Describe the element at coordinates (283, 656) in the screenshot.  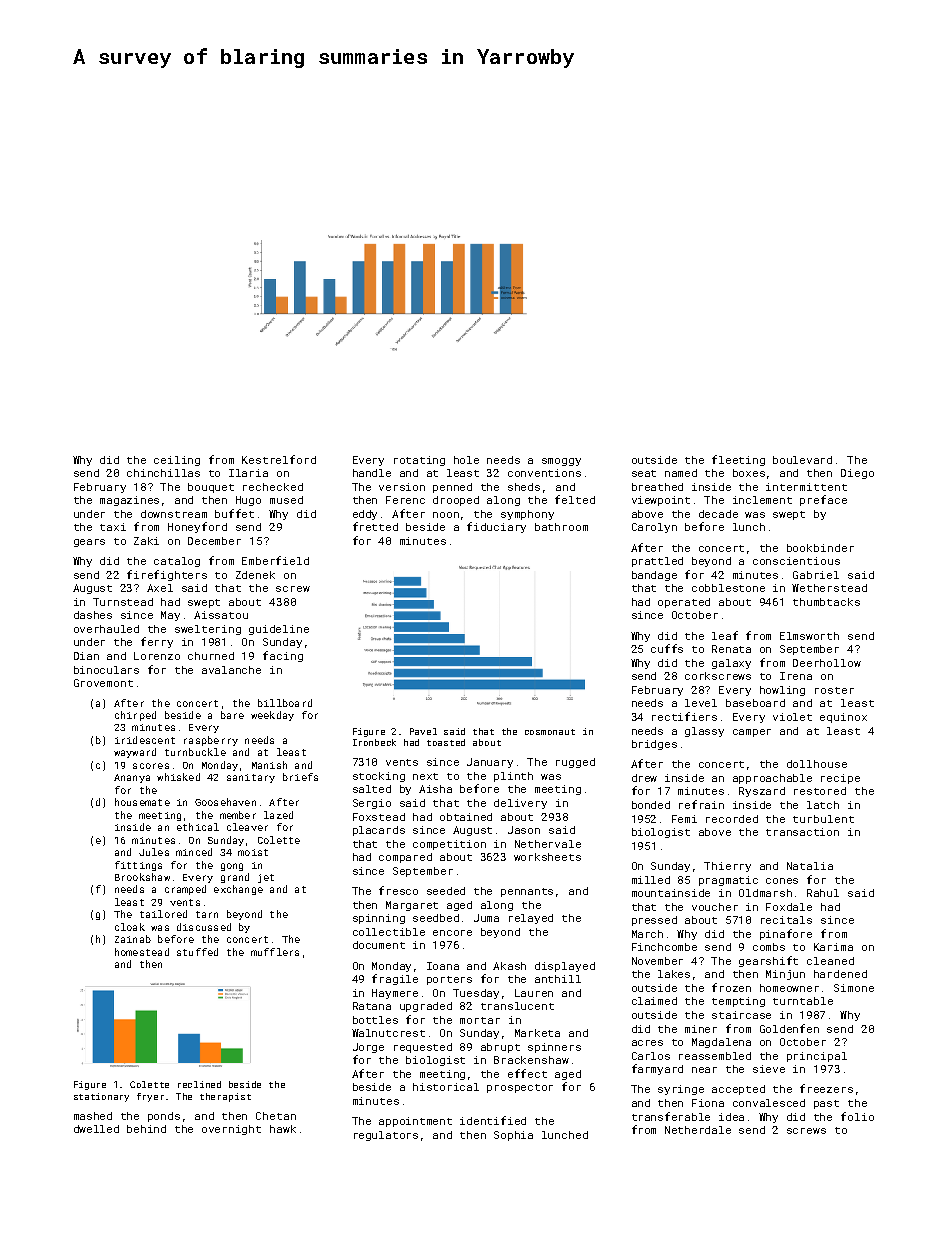
I see `facing` at that location.
